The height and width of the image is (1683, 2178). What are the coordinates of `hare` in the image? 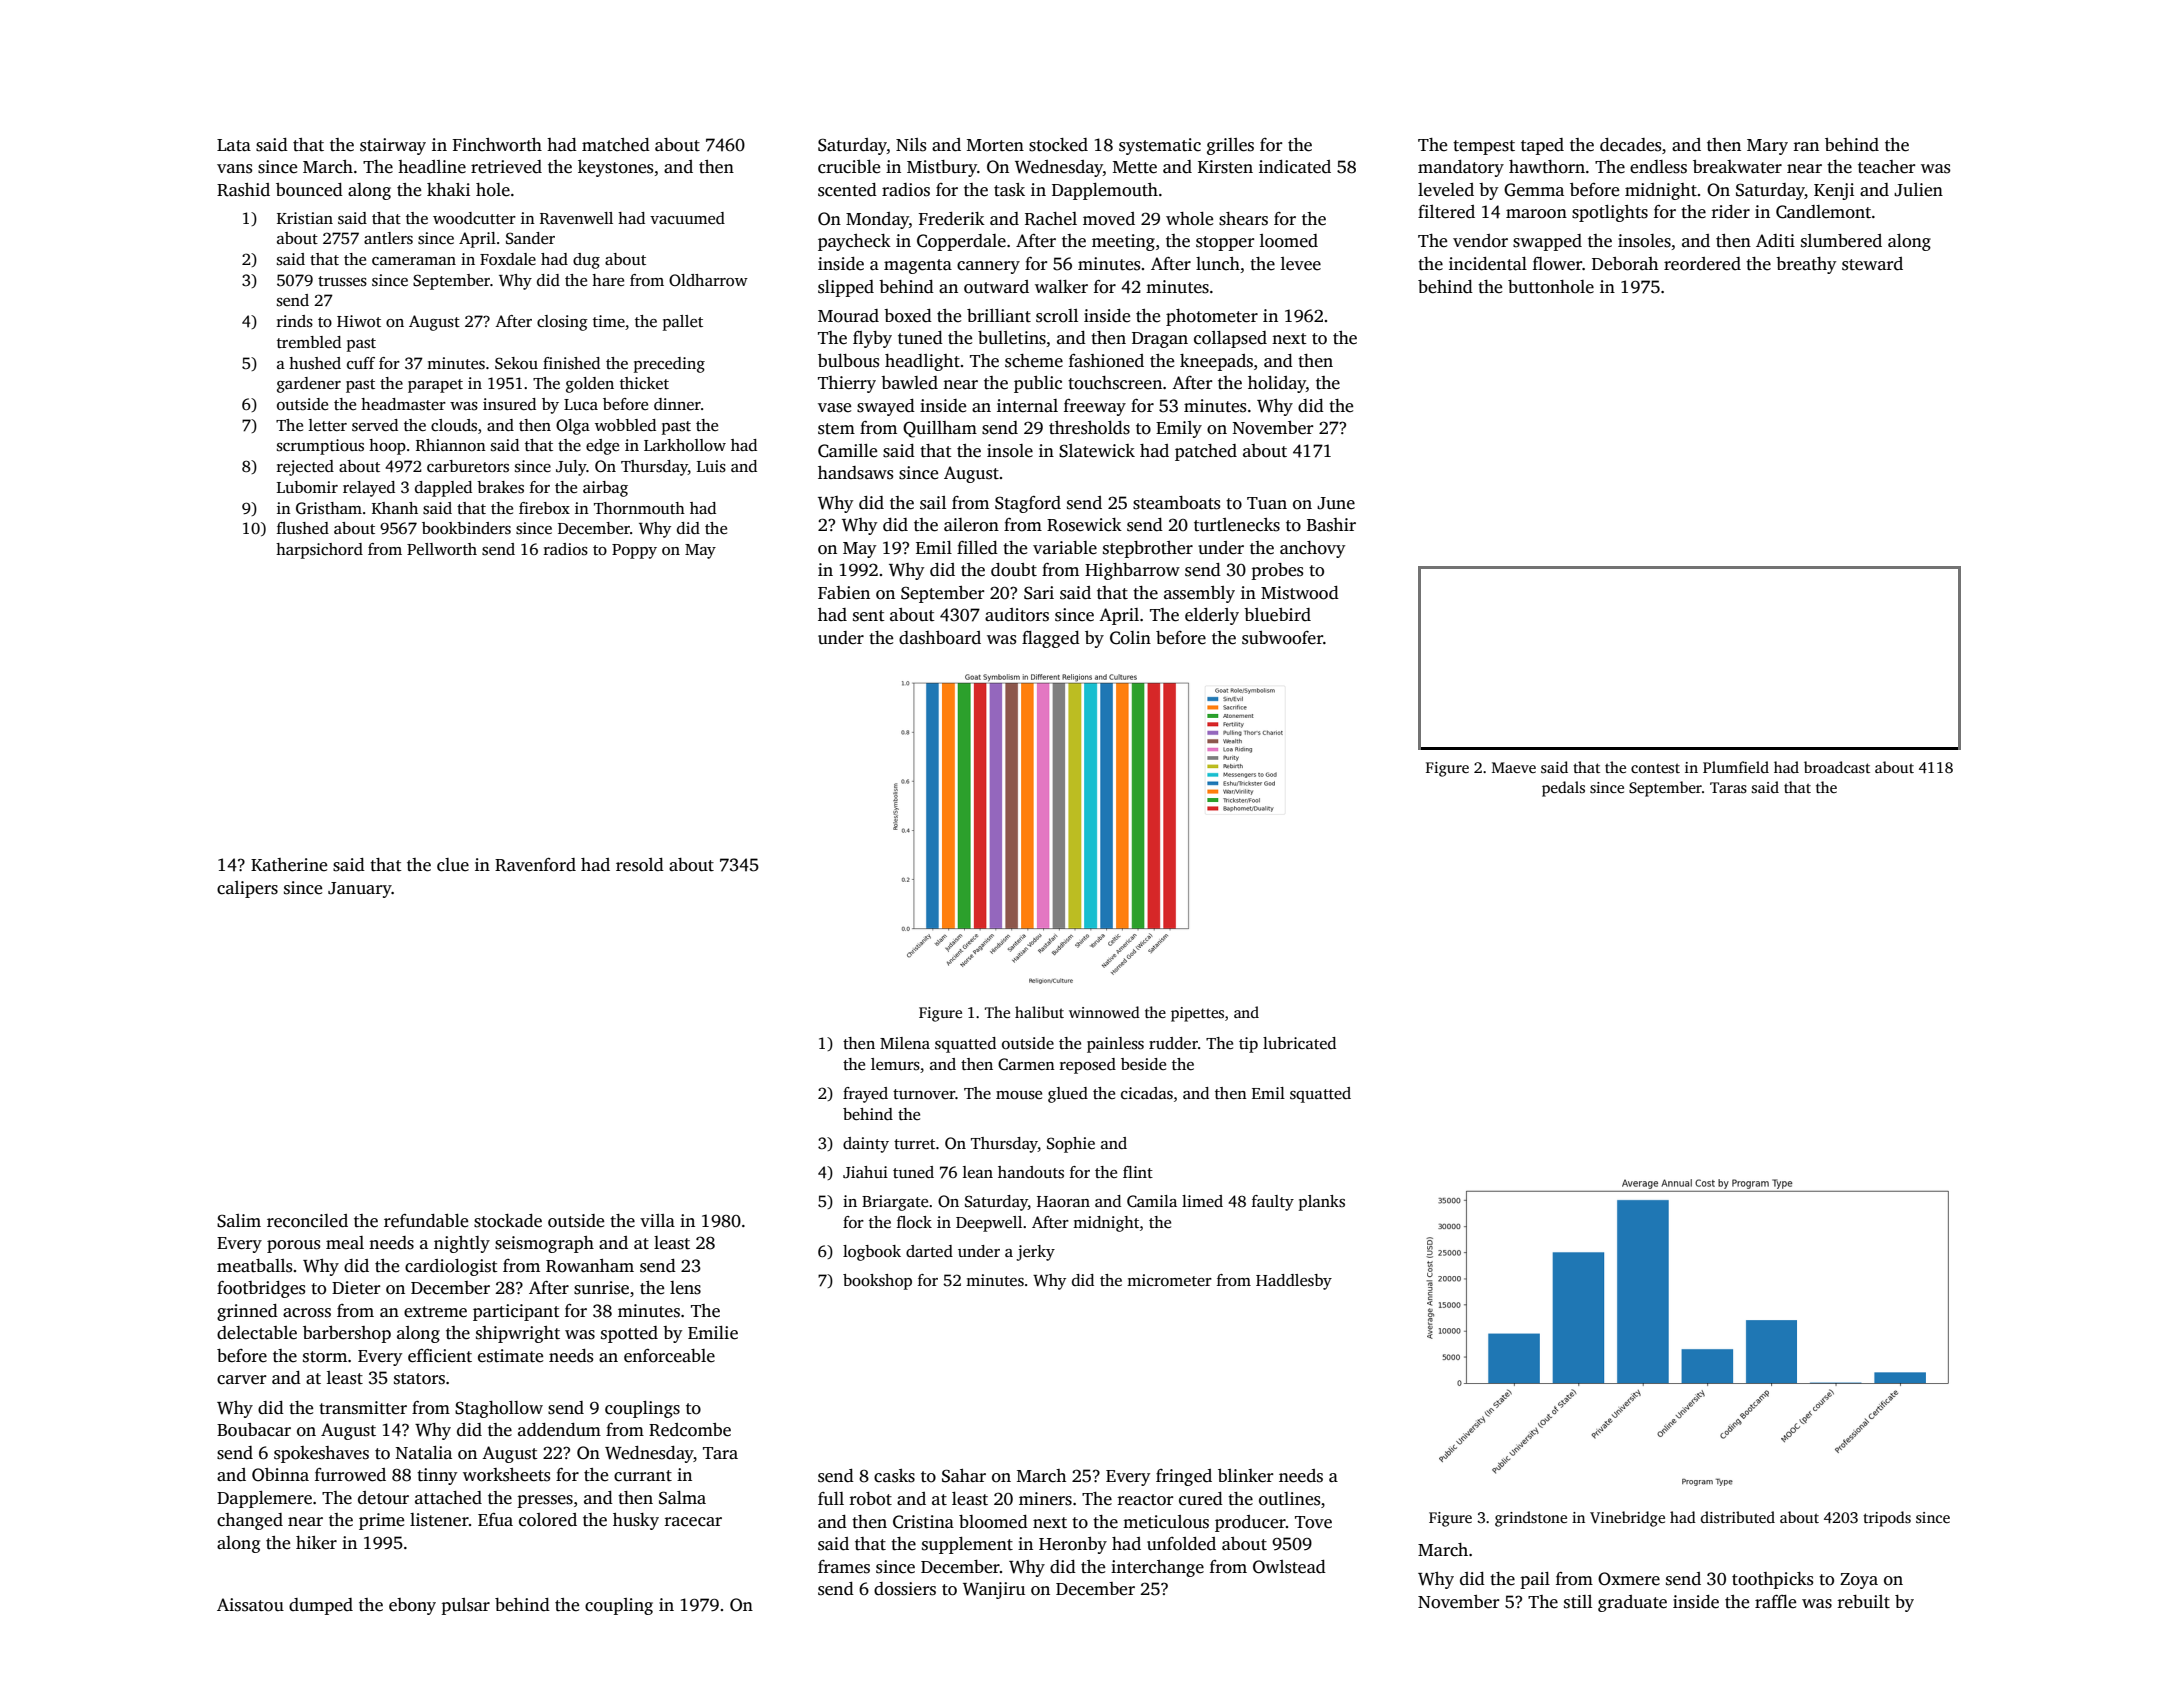 It's located at (608, 280).
